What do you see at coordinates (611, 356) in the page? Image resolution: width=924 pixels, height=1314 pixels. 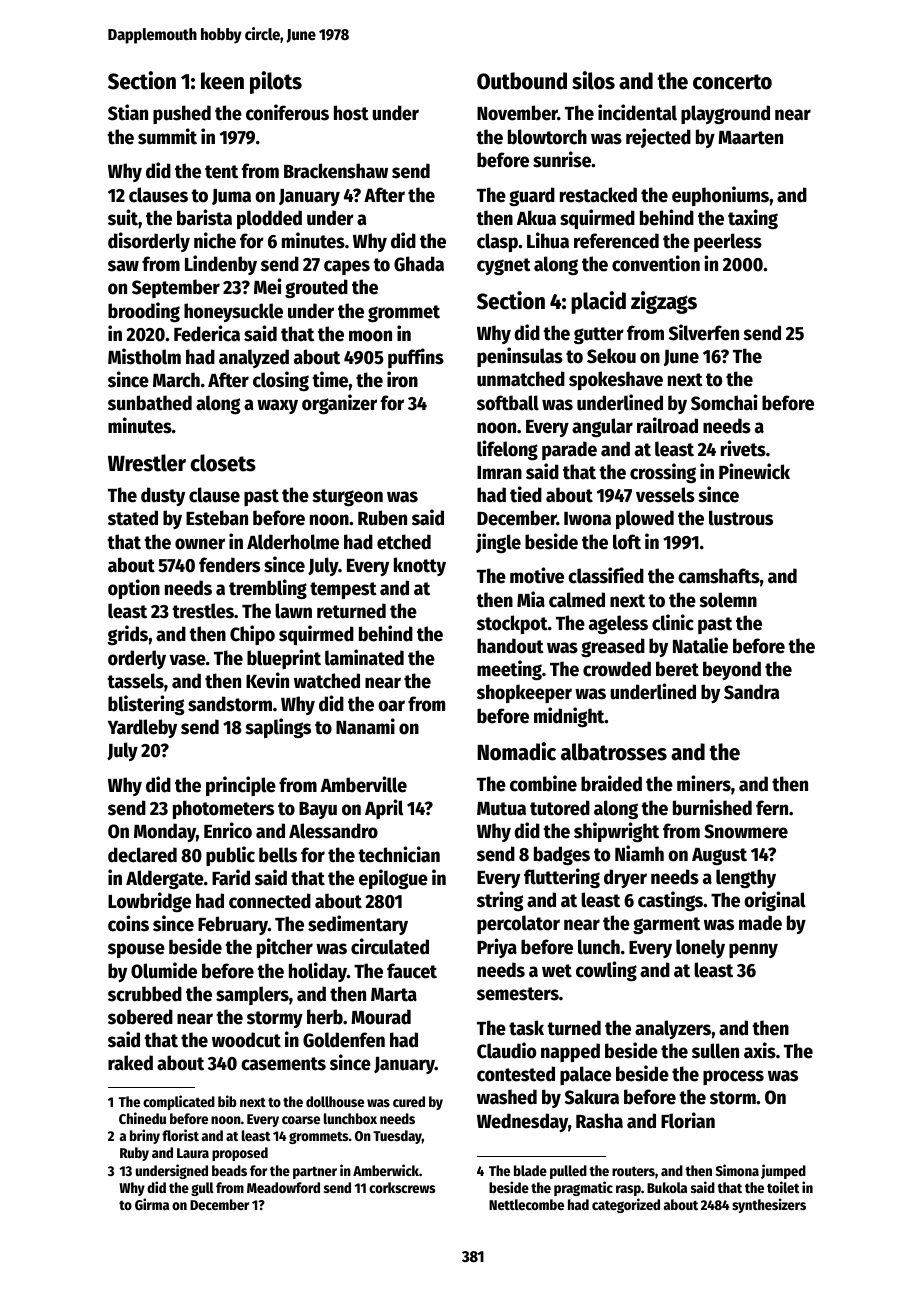 I see `Sekou` at bounding box center [611, 356].
